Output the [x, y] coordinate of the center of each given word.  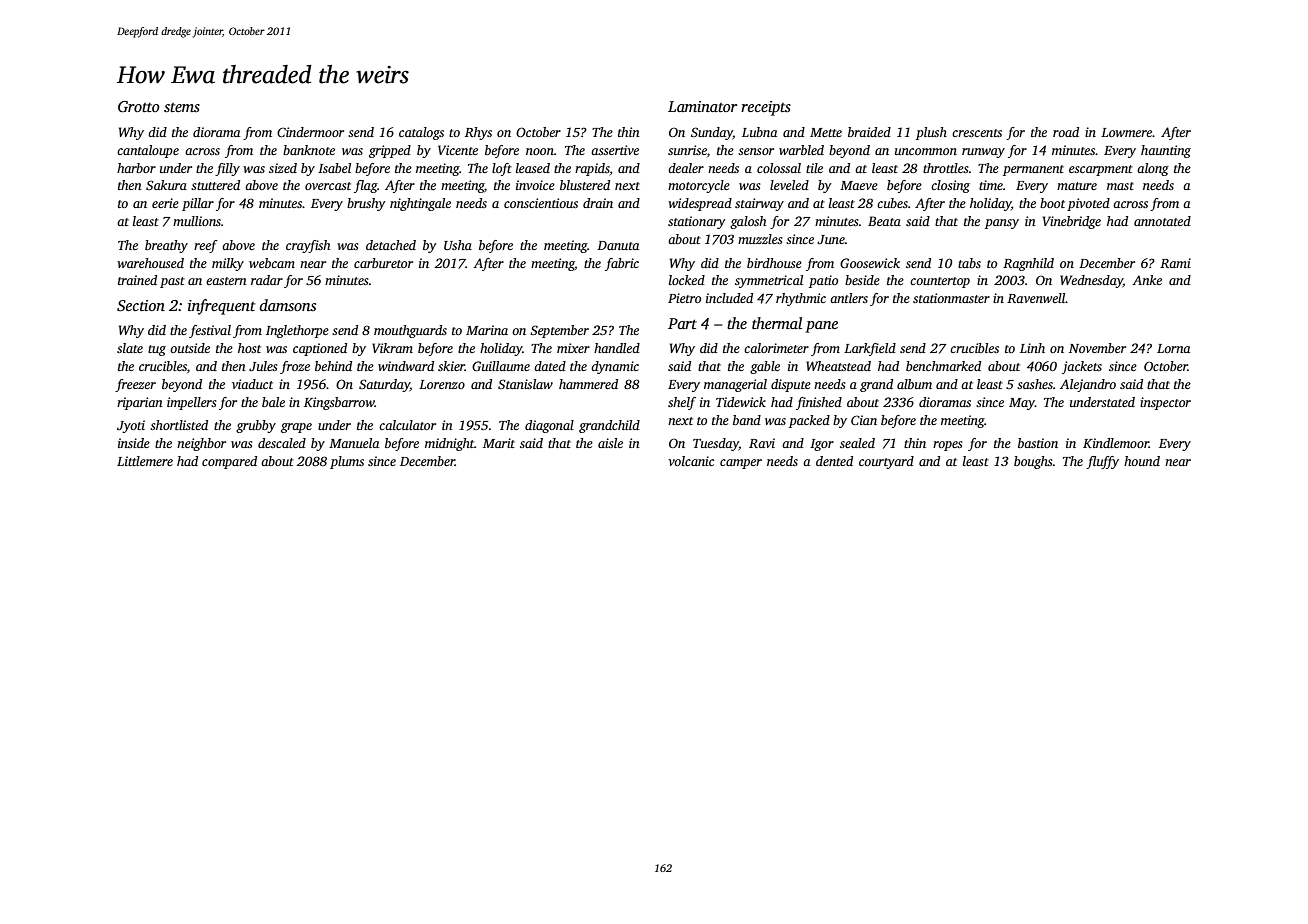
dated [550, 366]
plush [931, 133]
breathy [166, 246]
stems [182, 108]
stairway [759, 204]
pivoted [1088, 204]
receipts [766, 108]
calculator [407, 425]
